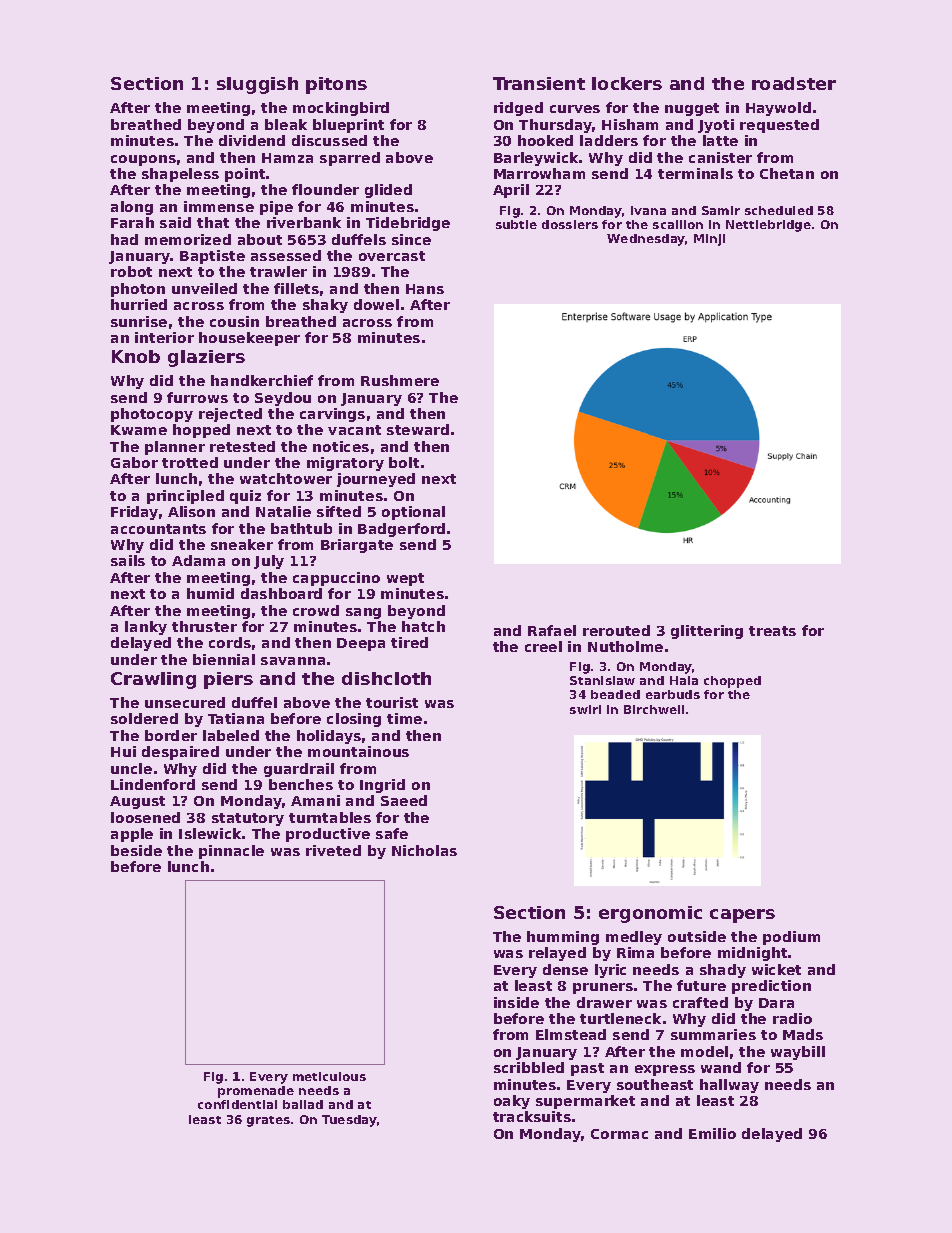 Image resolution: width=952 pixels, height=1233 pixels. Describe the element at coordinates (134, 462) in the screenshot. I see `Gabor` at that location.
